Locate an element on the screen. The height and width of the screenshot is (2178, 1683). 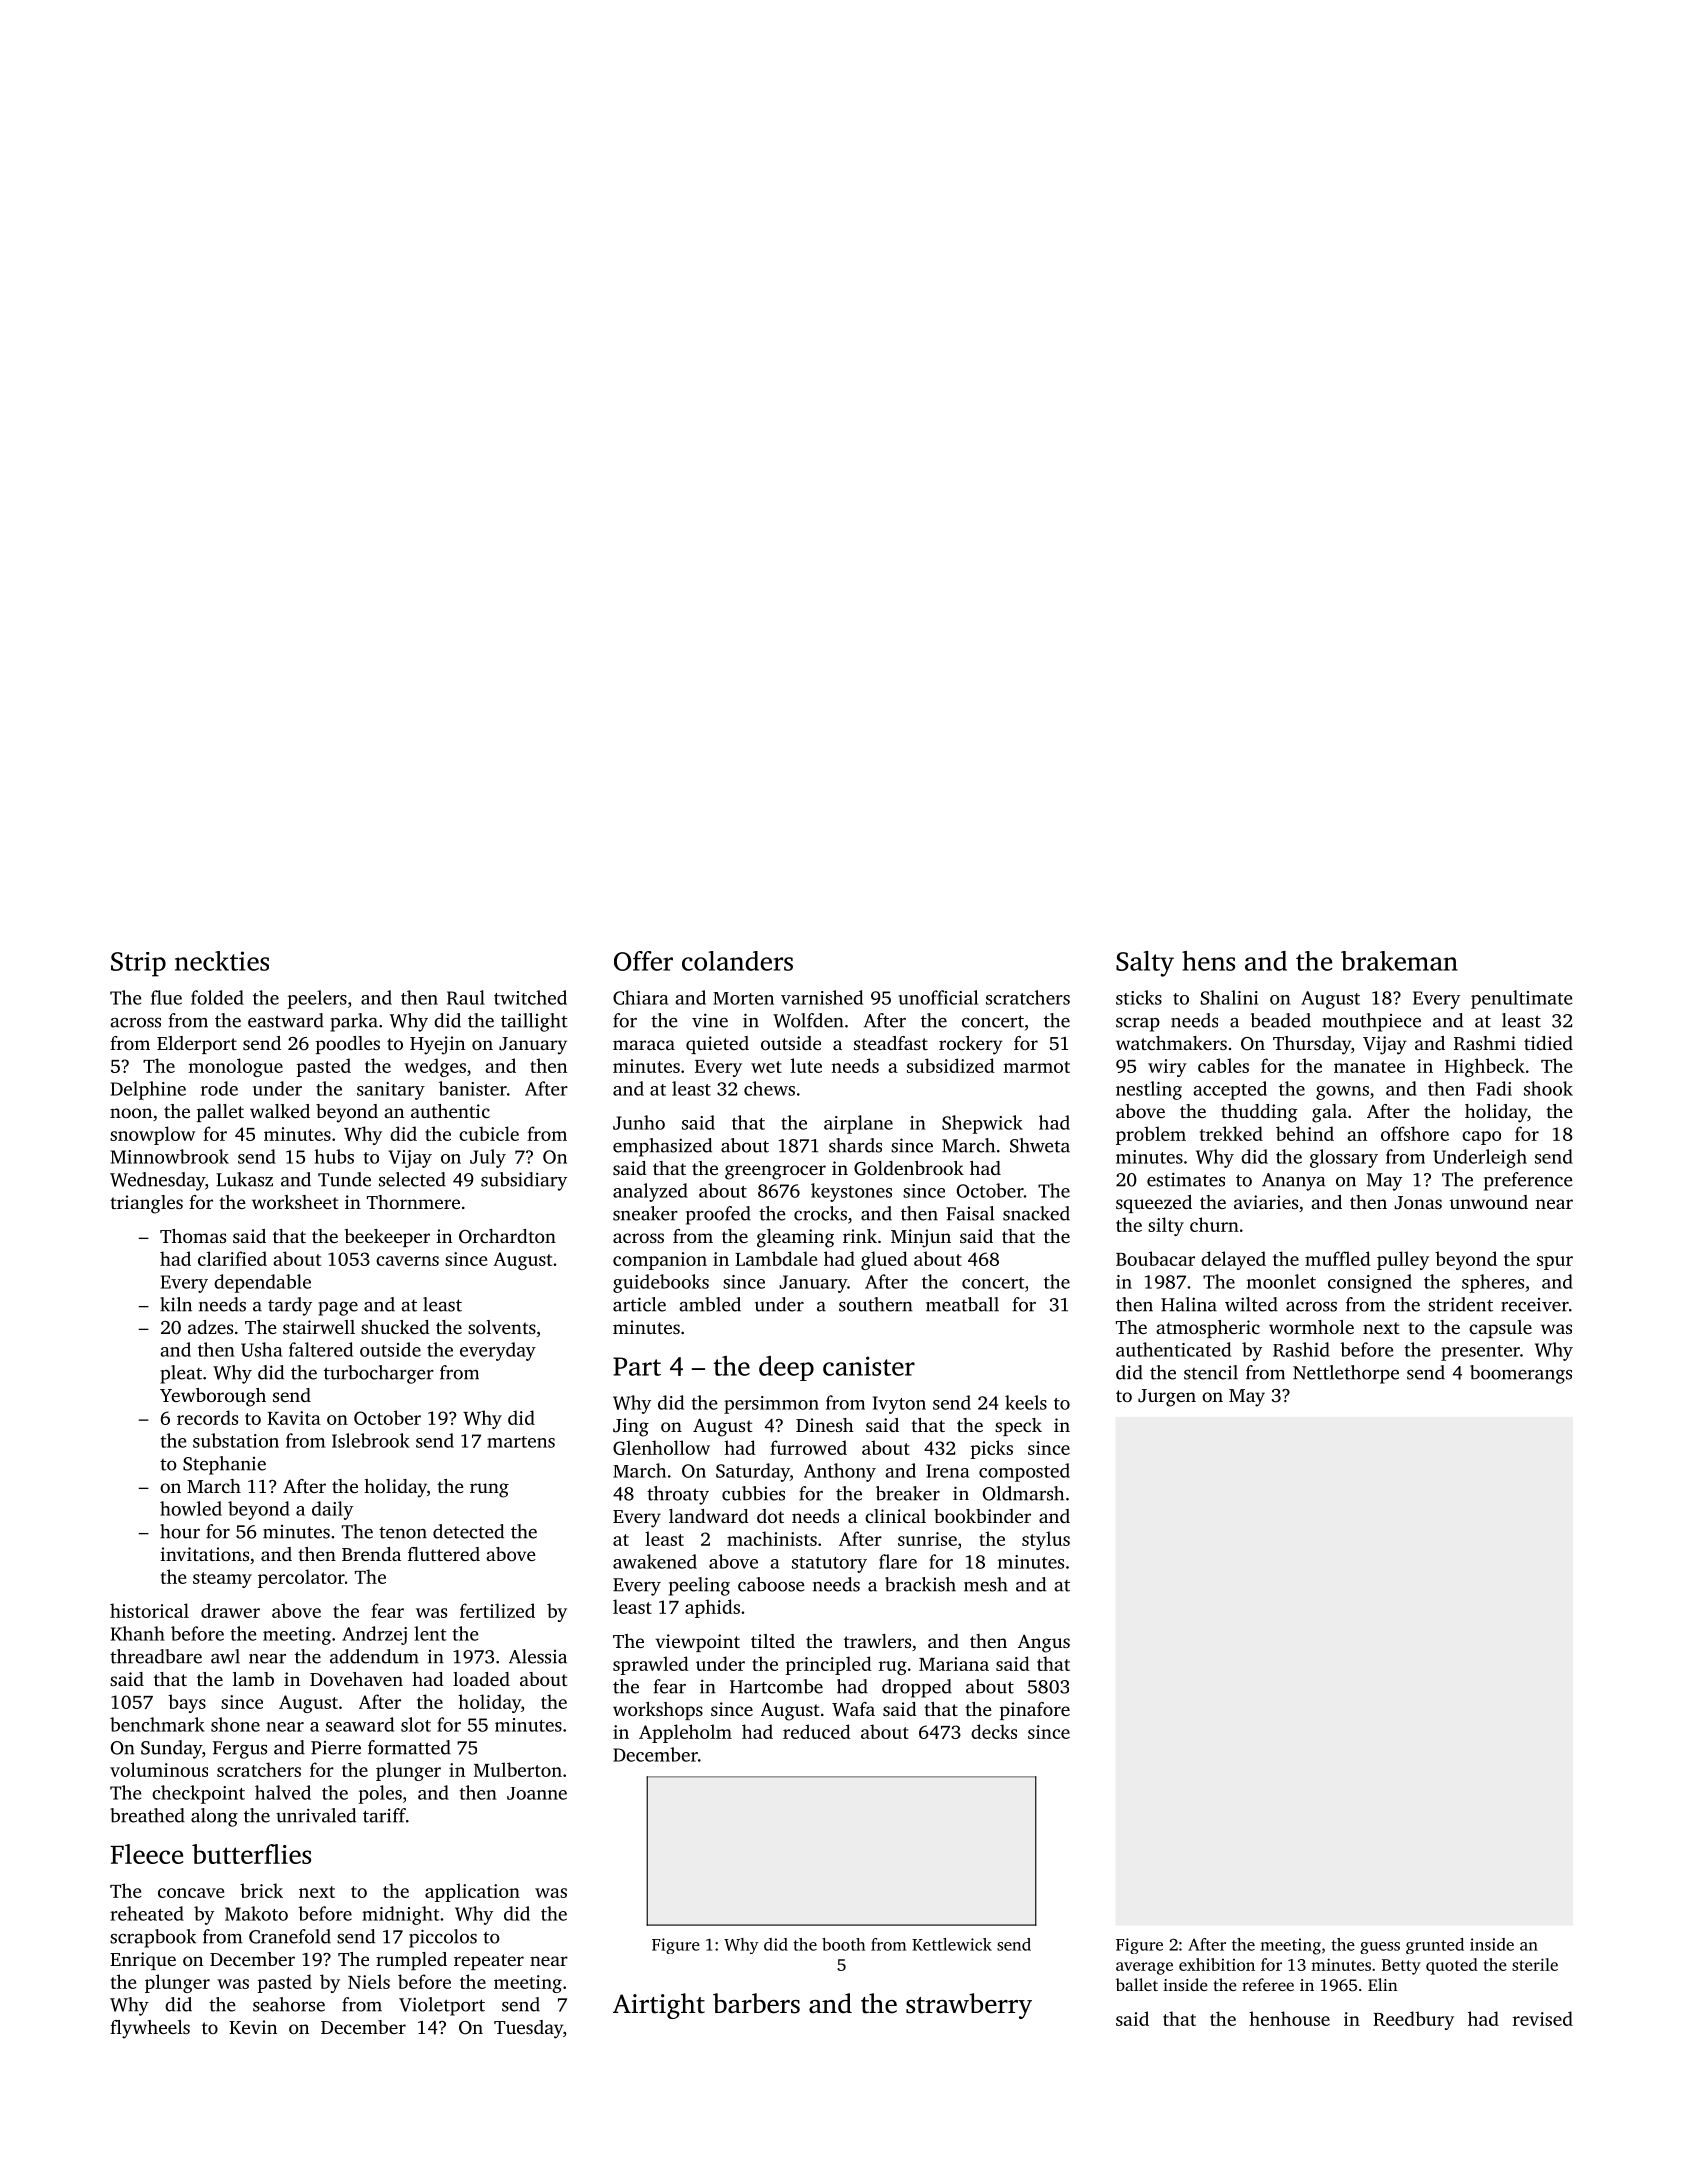
hens is located at coordinates (1208, 961).
